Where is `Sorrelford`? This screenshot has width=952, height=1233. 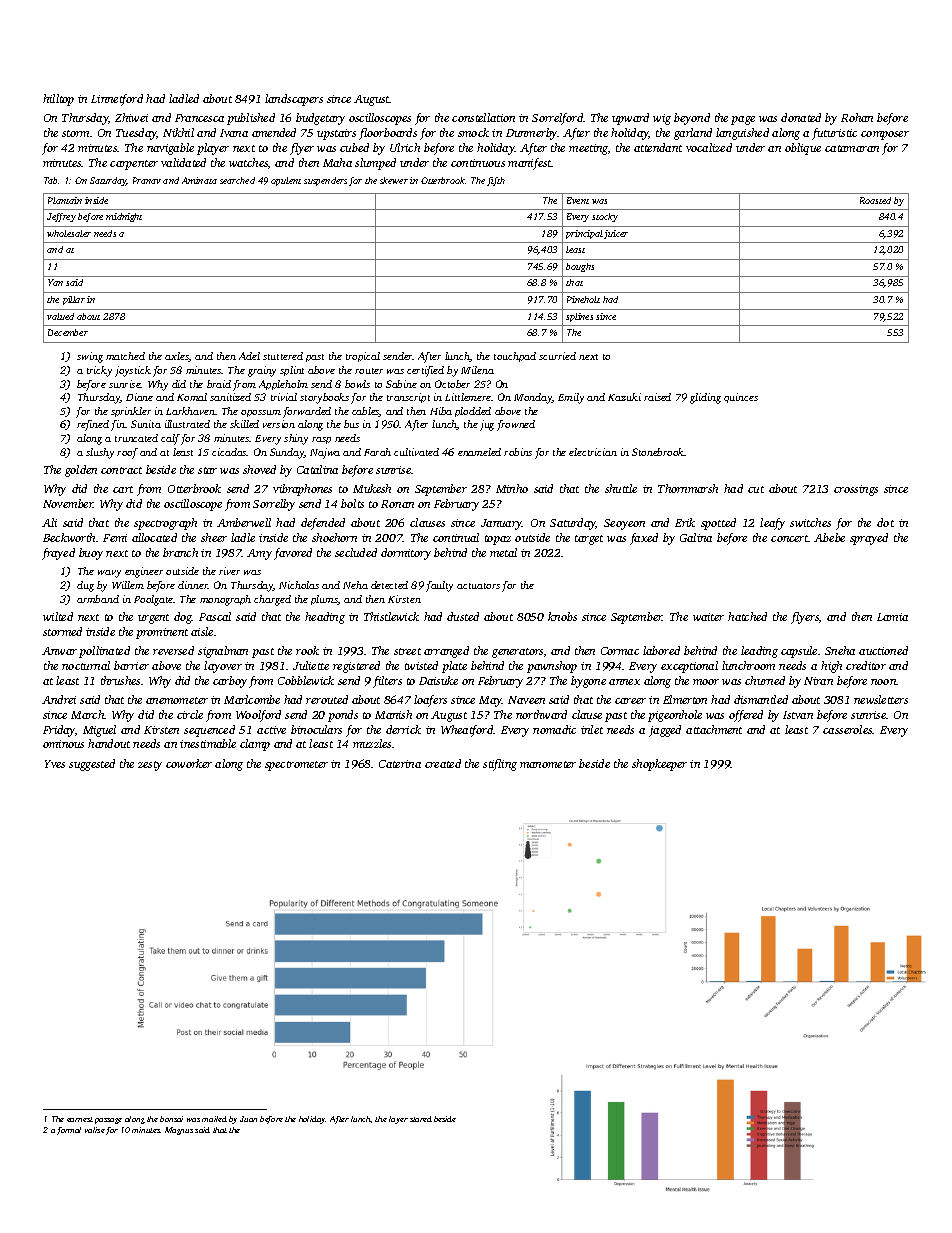 Sorrelford is located at coordinates (557, 119).
